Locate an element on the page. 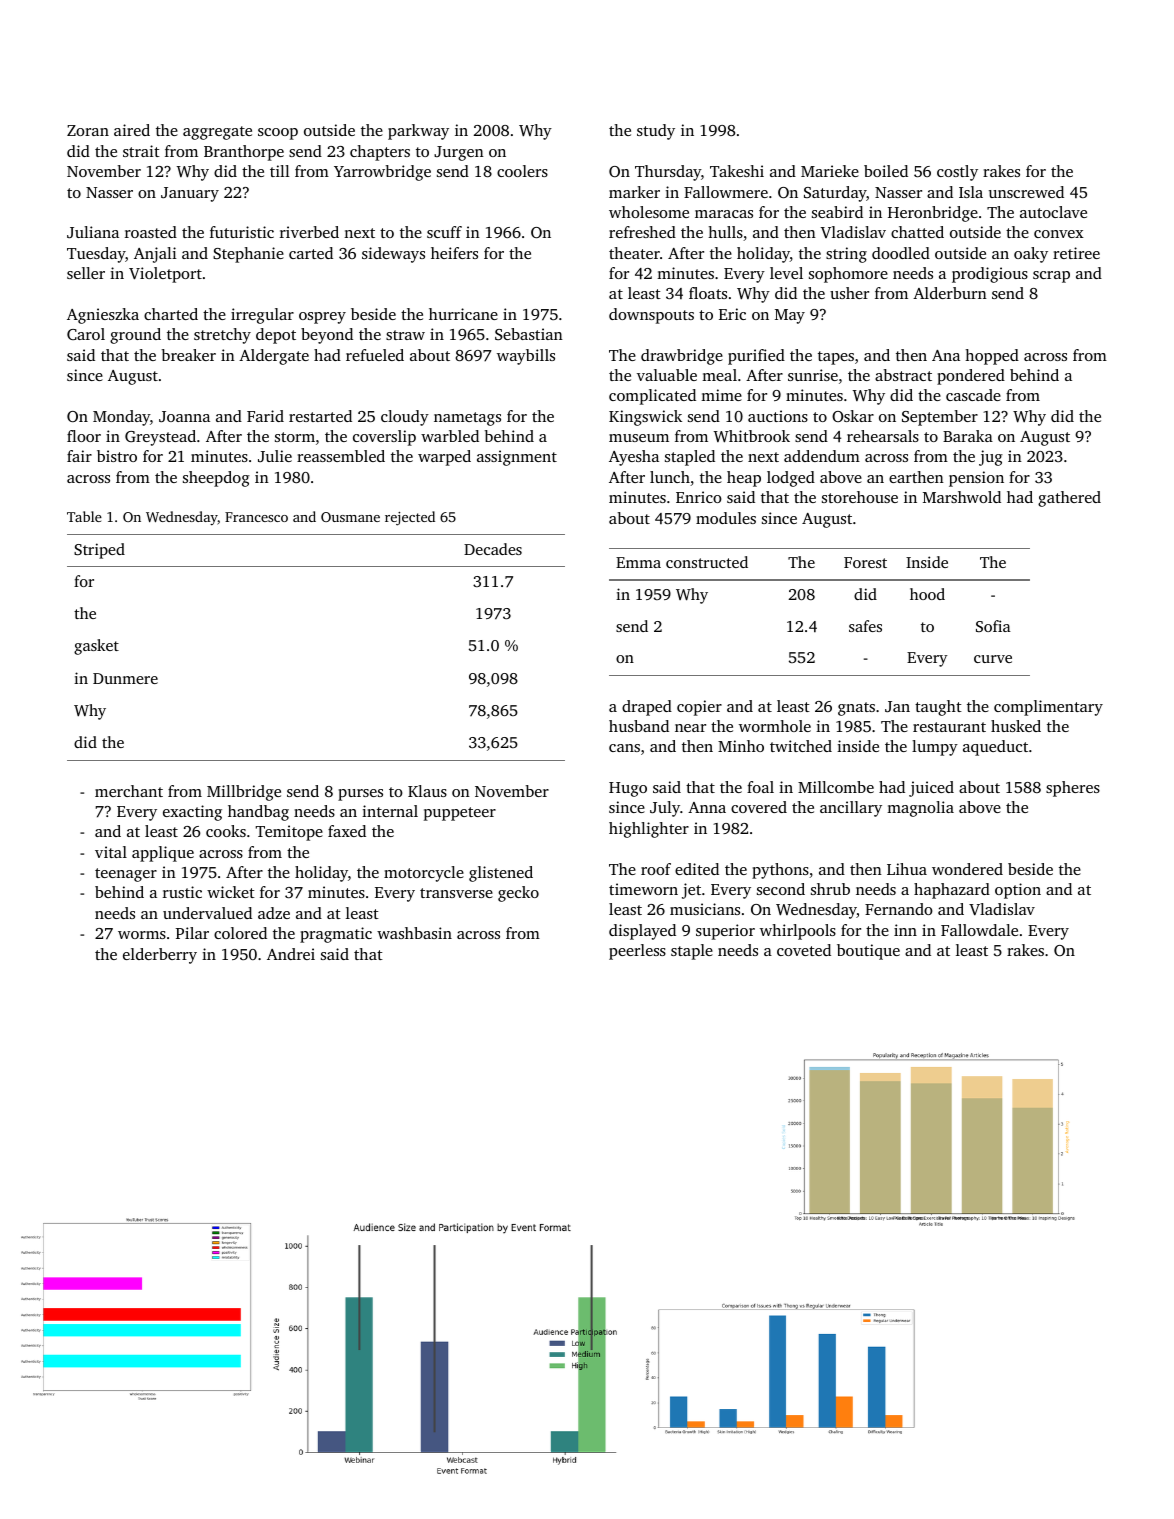  beyond is located at coordinates (327, 336).
